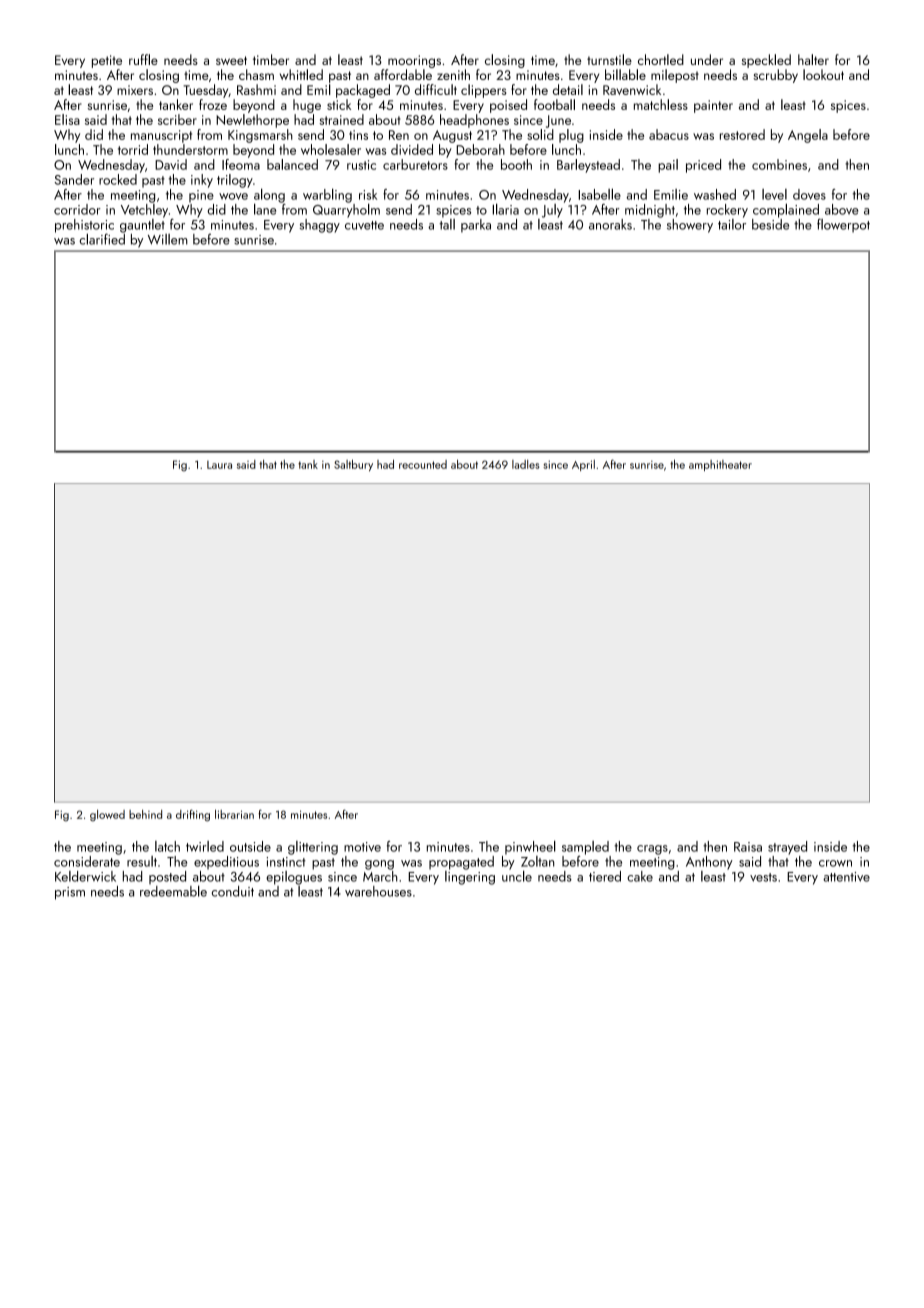 The image size is (924, 1308). I want to click on recounted, so click(423, 464).
